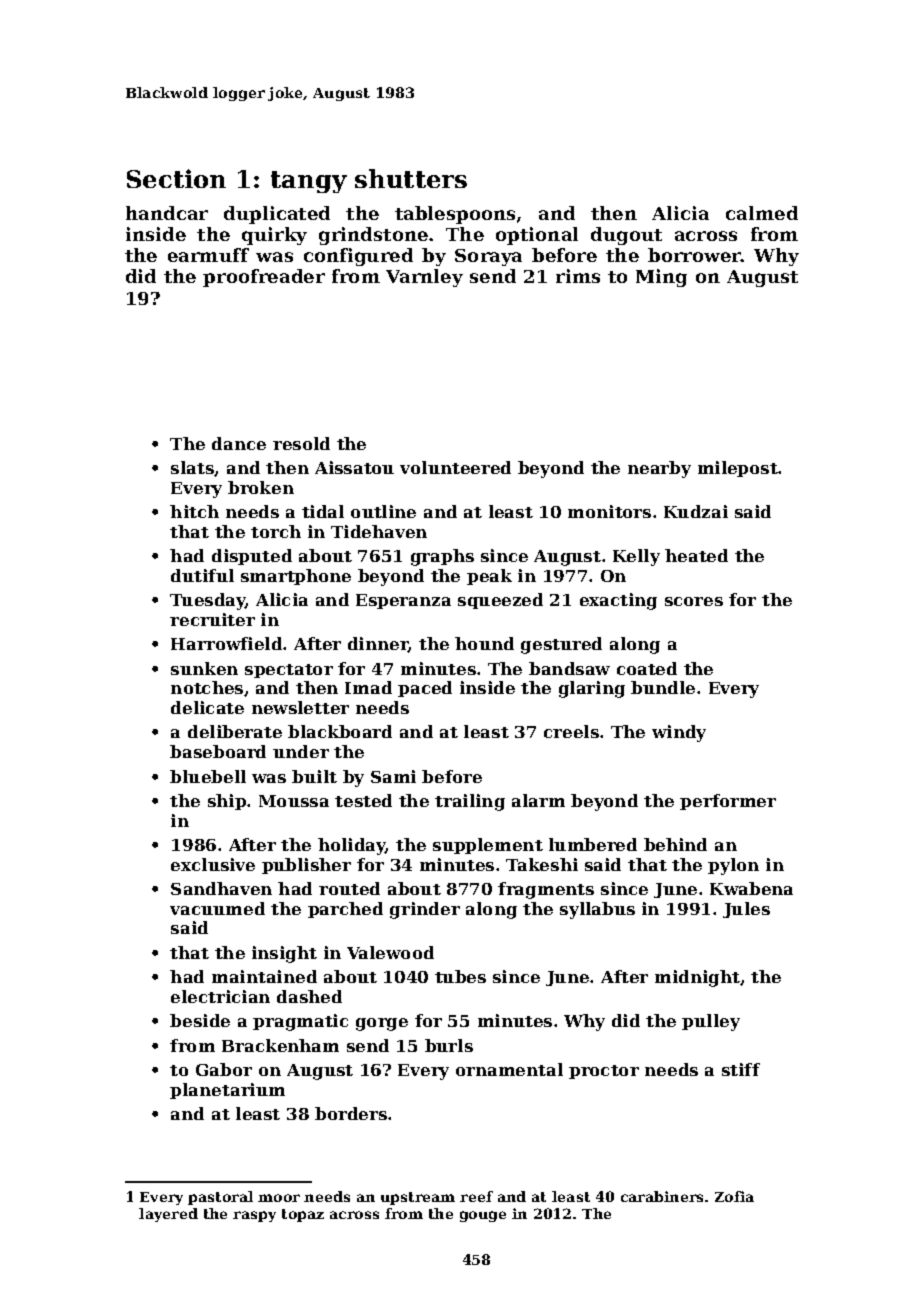 This page has height=1311, width=924. What do you see at coordinates (194, 511) in the page?
I see `hitch` at bounding box center [194, 511].
